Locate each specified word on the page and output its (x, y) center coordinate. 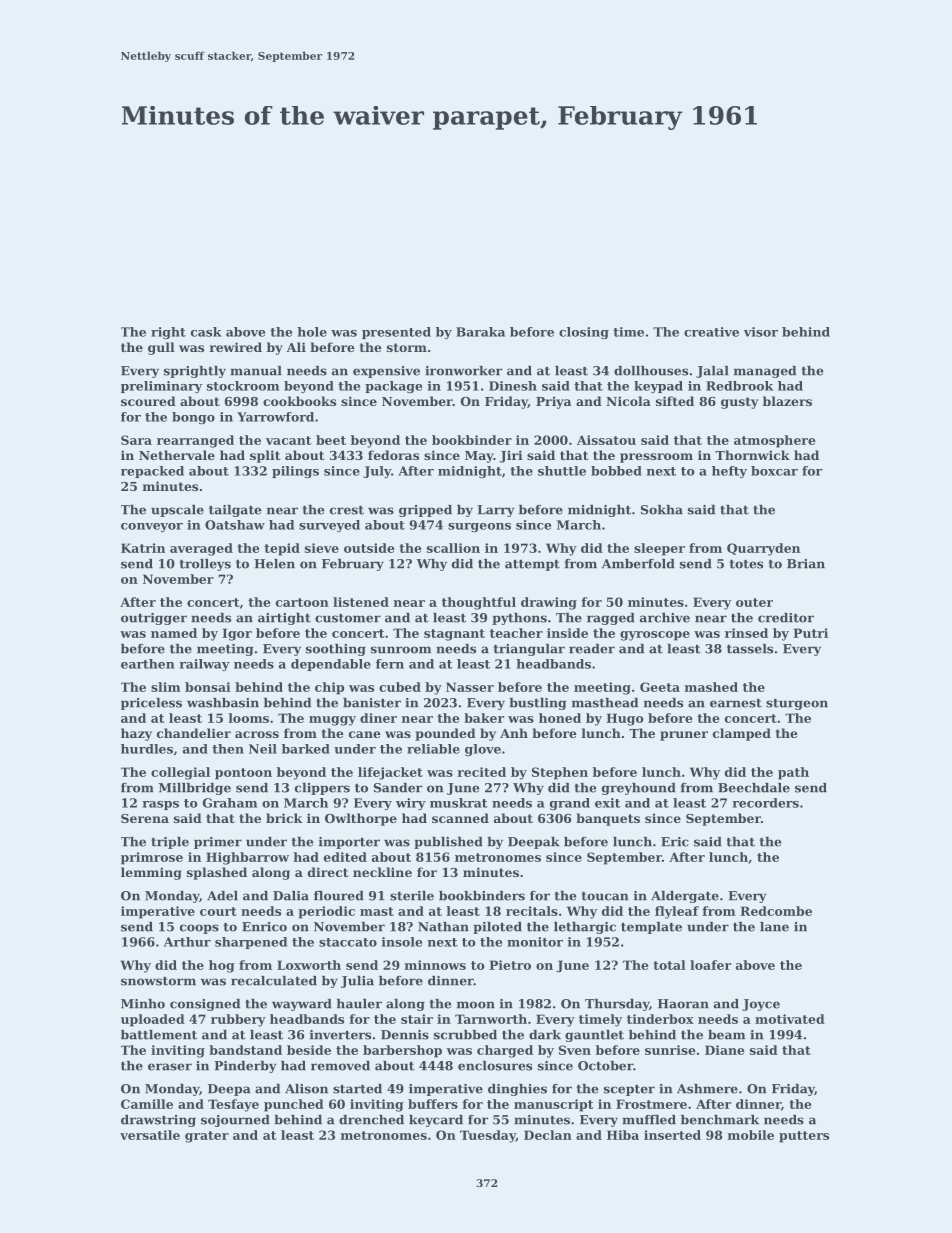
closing (584, 333)
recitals (532, 911)
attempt (532, 565)
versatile (150, 1135)
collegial (180, 773)
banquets (608, 819)
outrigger (154, 619)
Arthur (187, 942)
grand (570, 804)
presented (396, 333)
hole (312, 332)
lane (774, 927)
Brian (806, 564)
